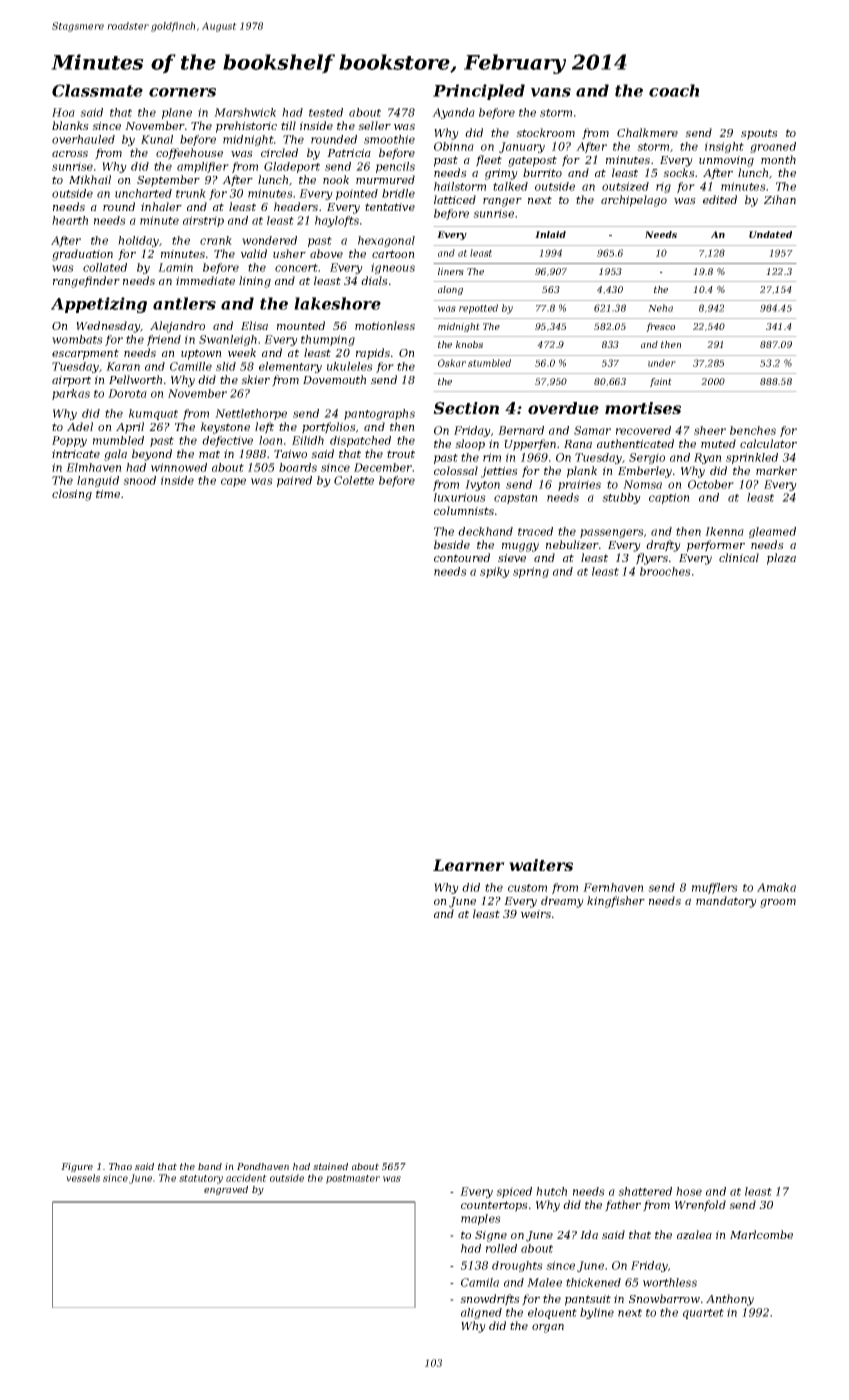 The height and width of the image is (1400, 849). Describe the element at coordinates (108, 494) in the image. I see `time` at that location.
